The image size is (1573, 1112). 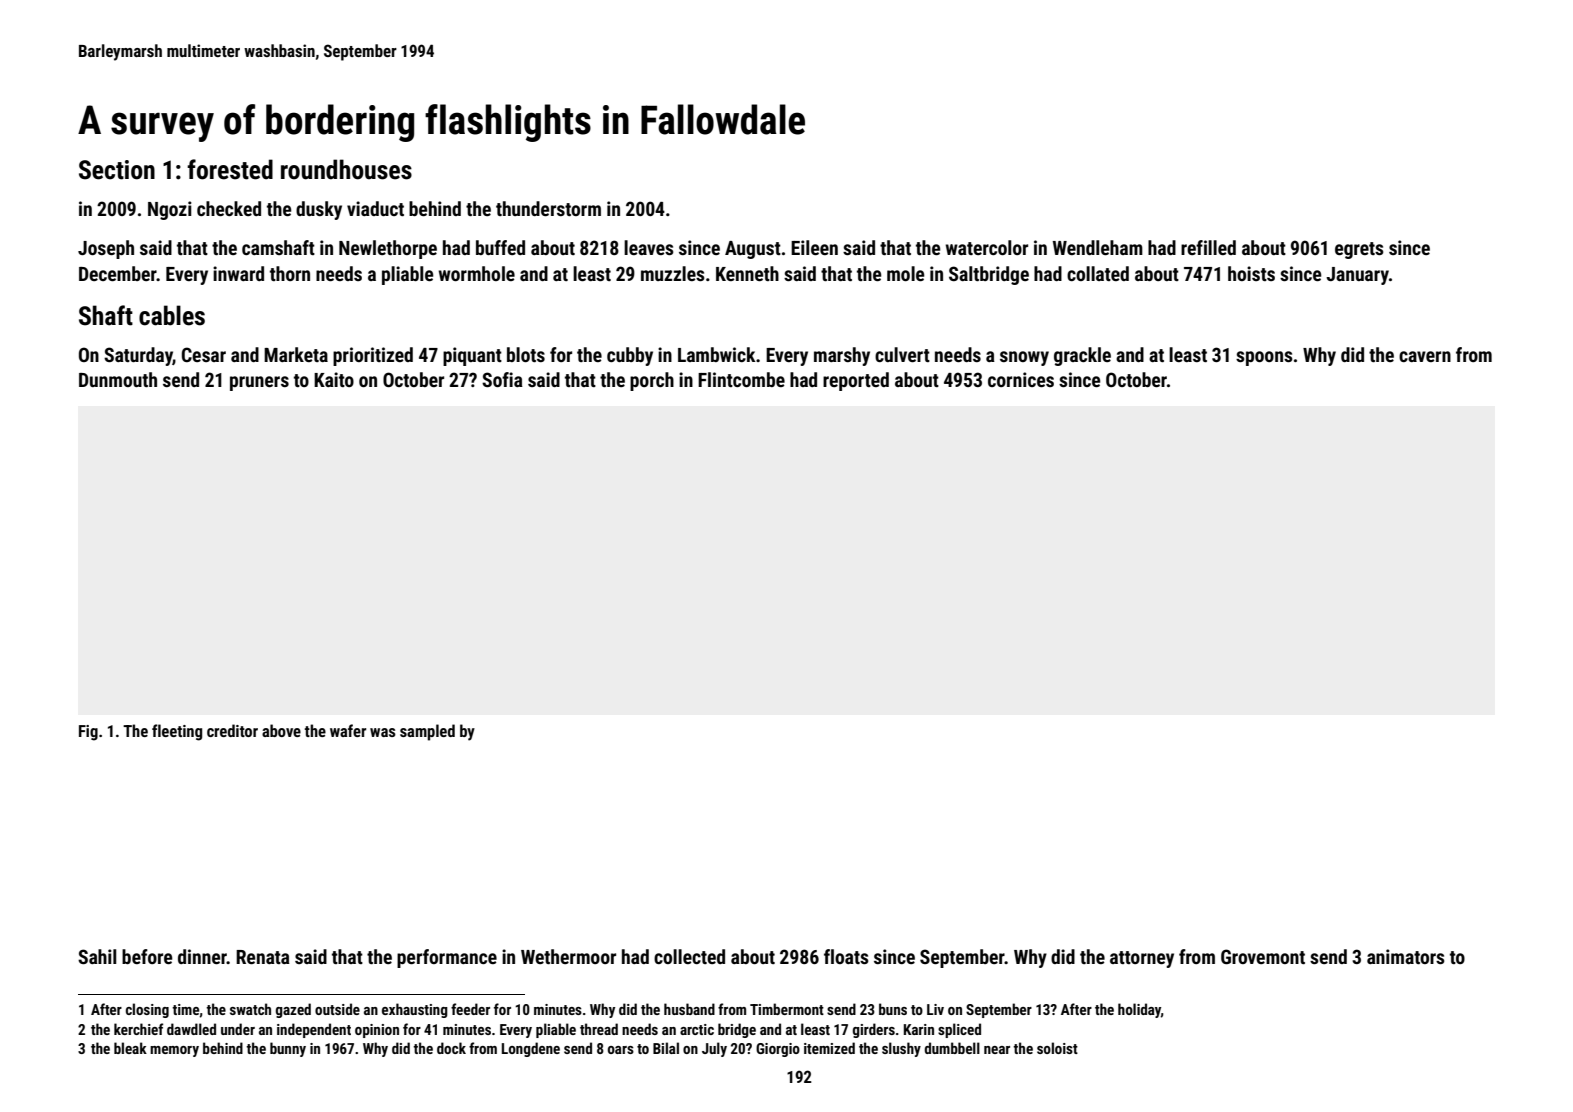 I want to click on spoons, so click(x=1264, y=358).
